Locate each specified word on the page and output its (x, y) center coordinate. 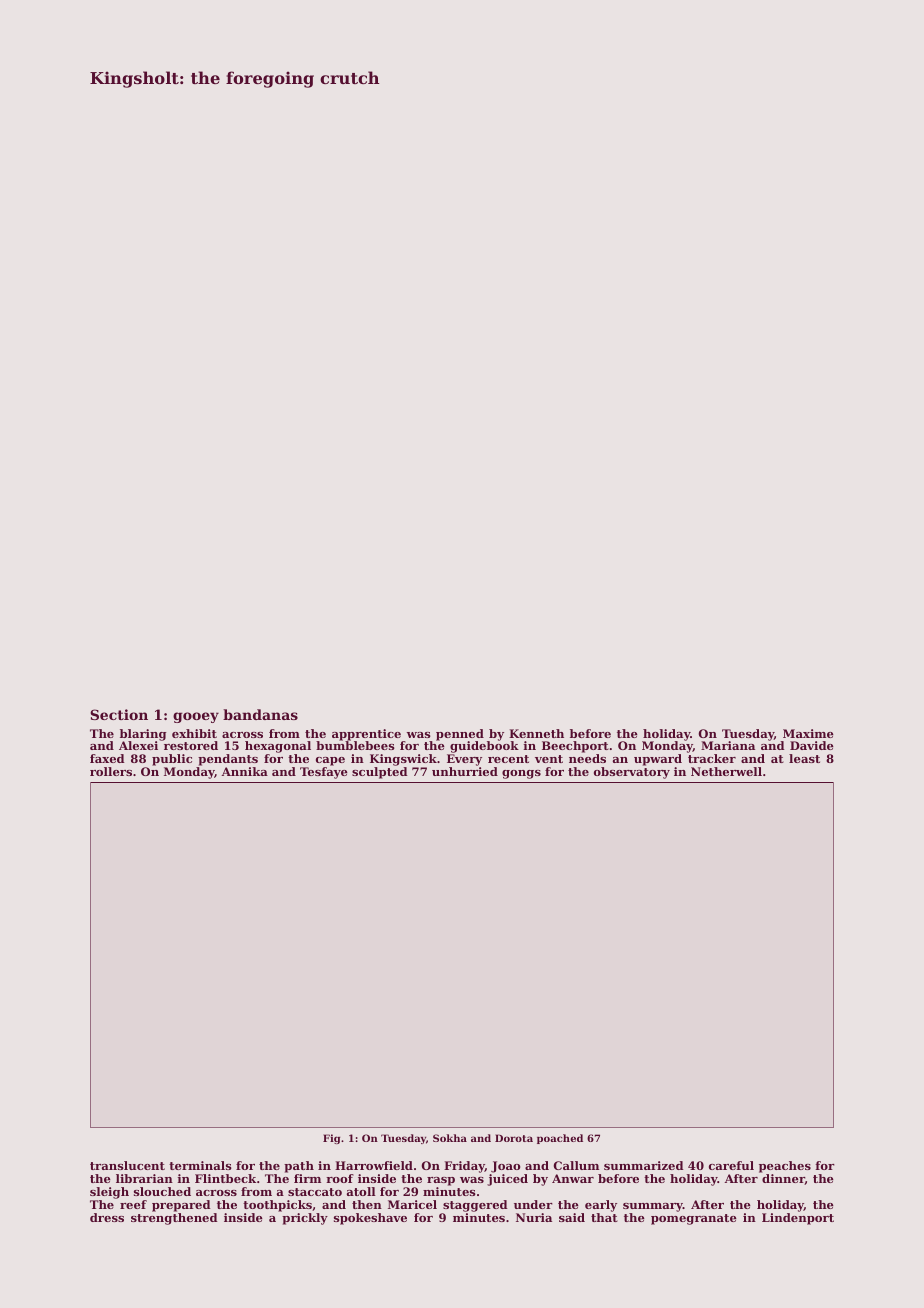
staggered (475, 1206)
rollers (111, 771)
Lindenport (798, 1219)
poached (560, 1139)
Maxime (808, 733)
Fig (331, 1139)
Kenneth (536, 733)
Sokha (450, 1138)
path (299, 1167)
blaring (143, 735)
